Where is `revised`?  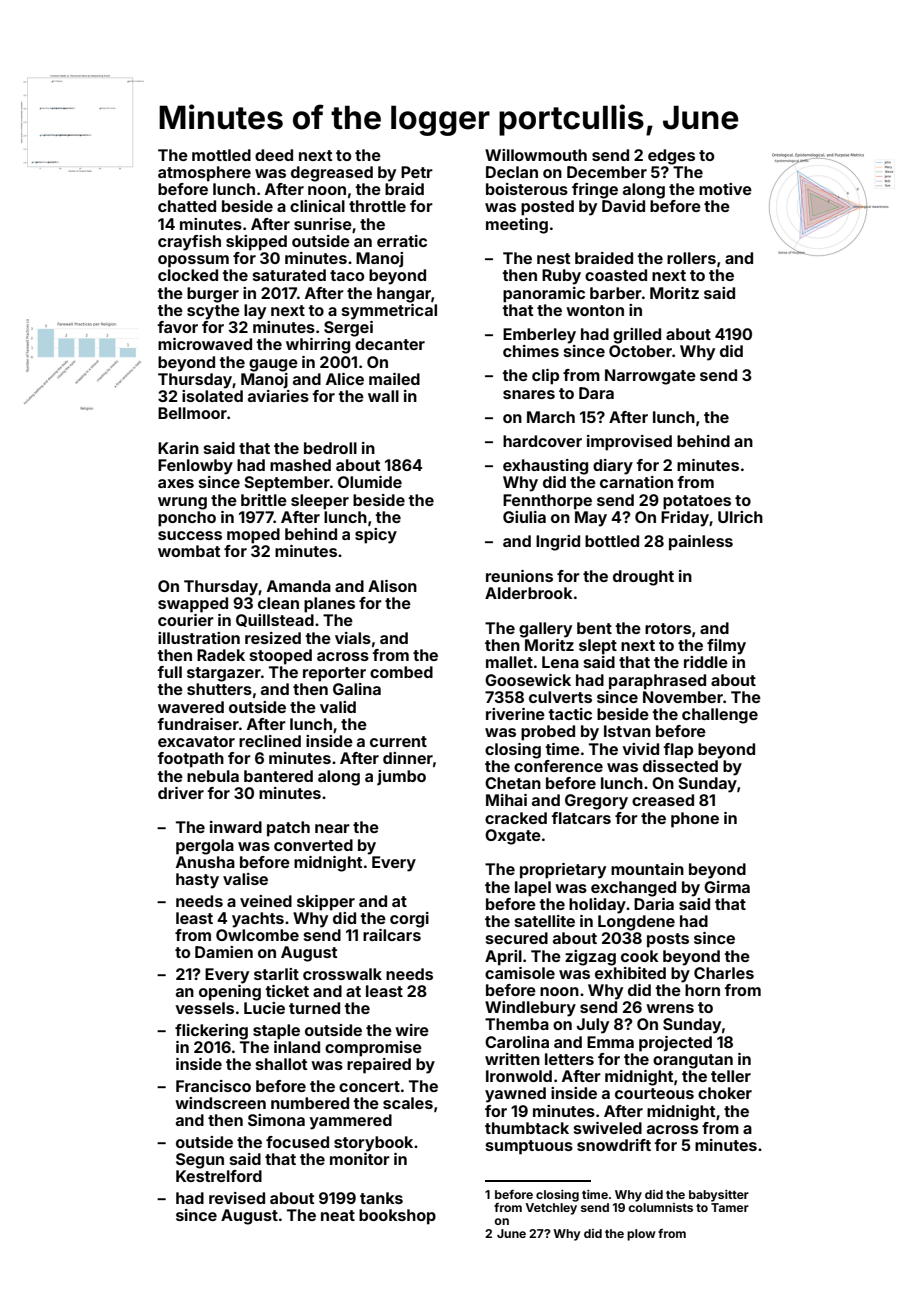
revised is located at coordinates (237, 1198).
